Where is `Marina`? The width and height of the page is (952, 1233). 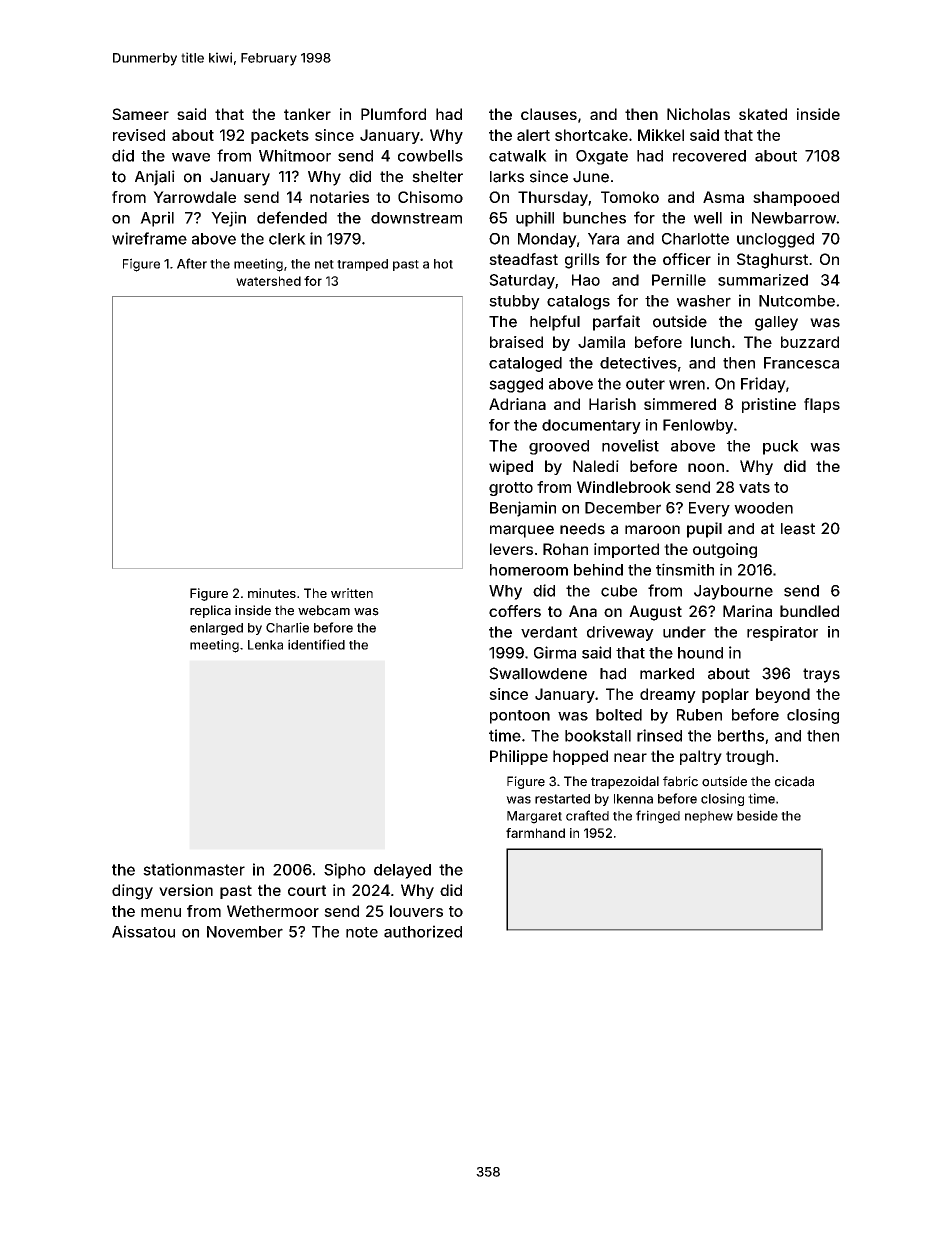 Marina is located at coordinates (747, 611).
